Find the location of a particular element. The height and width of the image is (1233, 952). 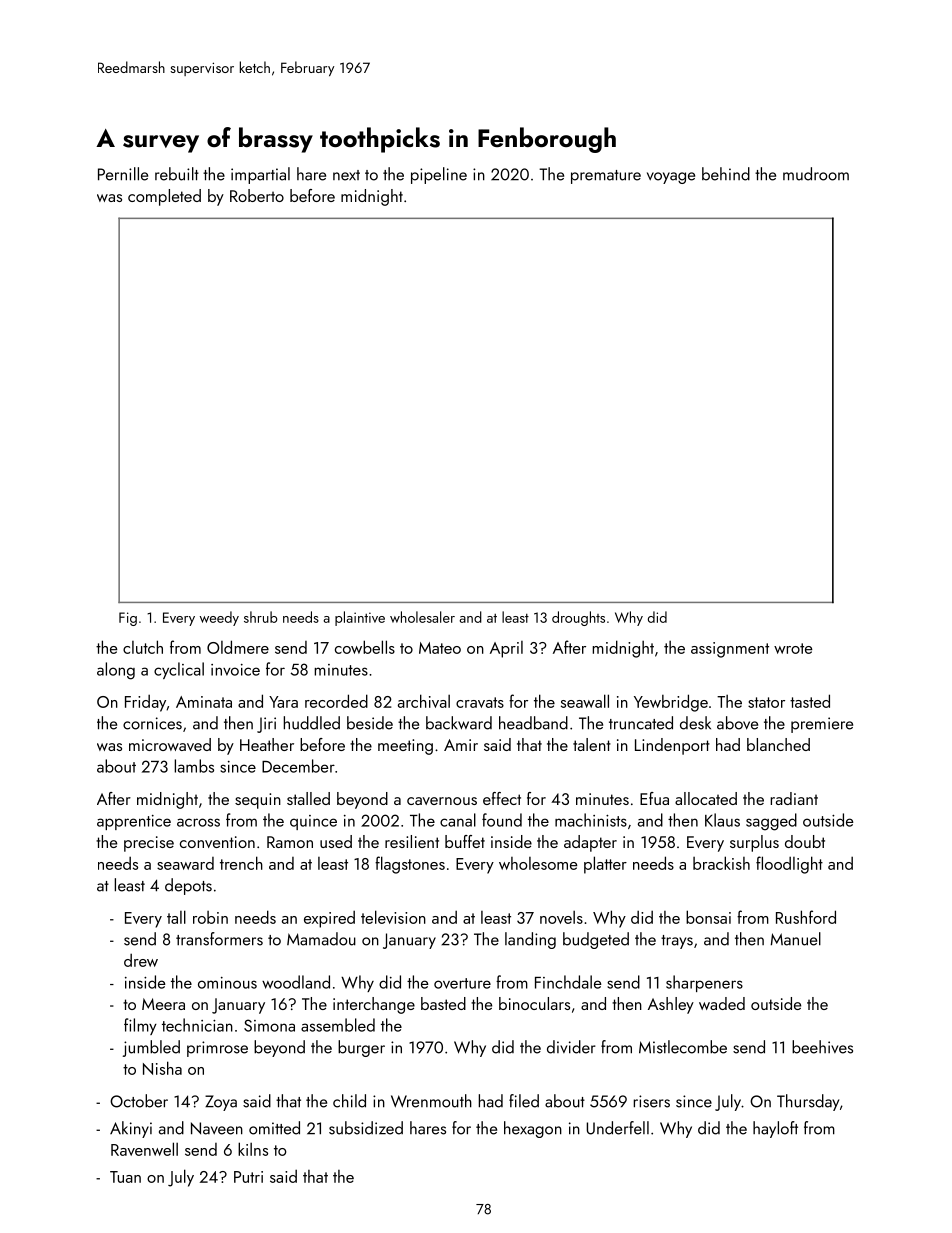

expired is located at coordinates (329, 919).
